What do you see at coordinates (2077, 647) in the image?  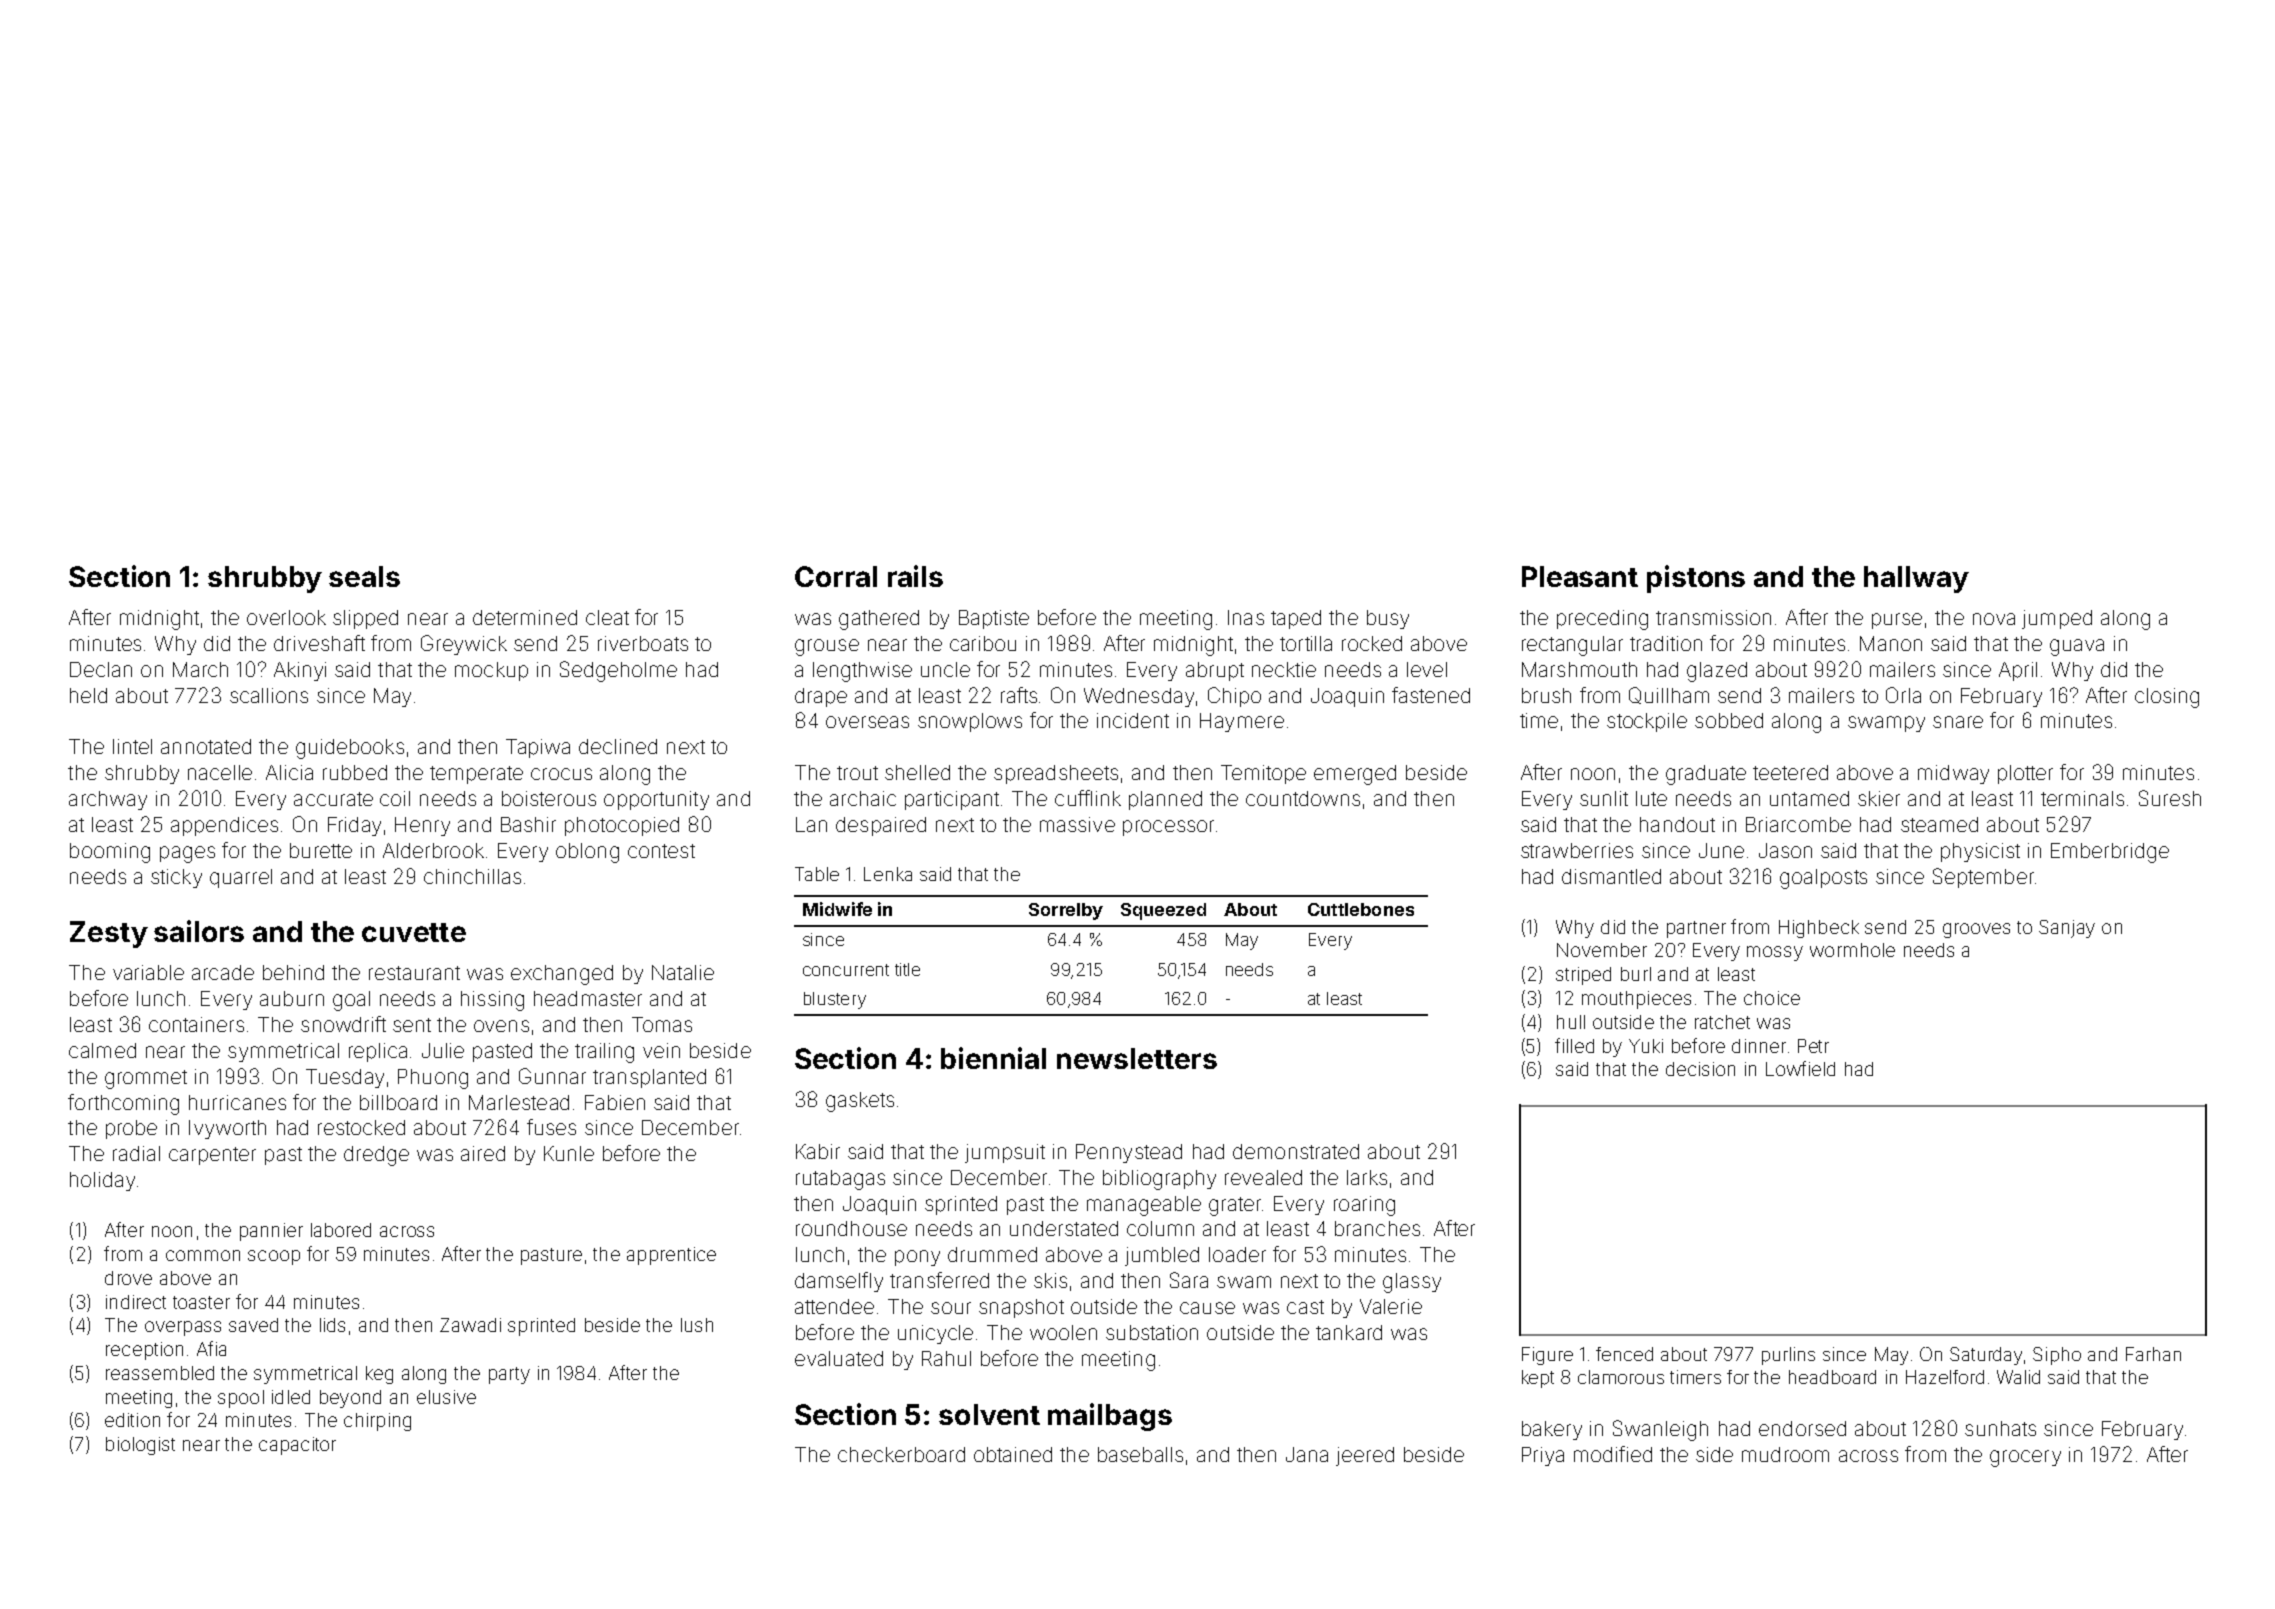 I see `guava` at bounding box center [2077, 647].
